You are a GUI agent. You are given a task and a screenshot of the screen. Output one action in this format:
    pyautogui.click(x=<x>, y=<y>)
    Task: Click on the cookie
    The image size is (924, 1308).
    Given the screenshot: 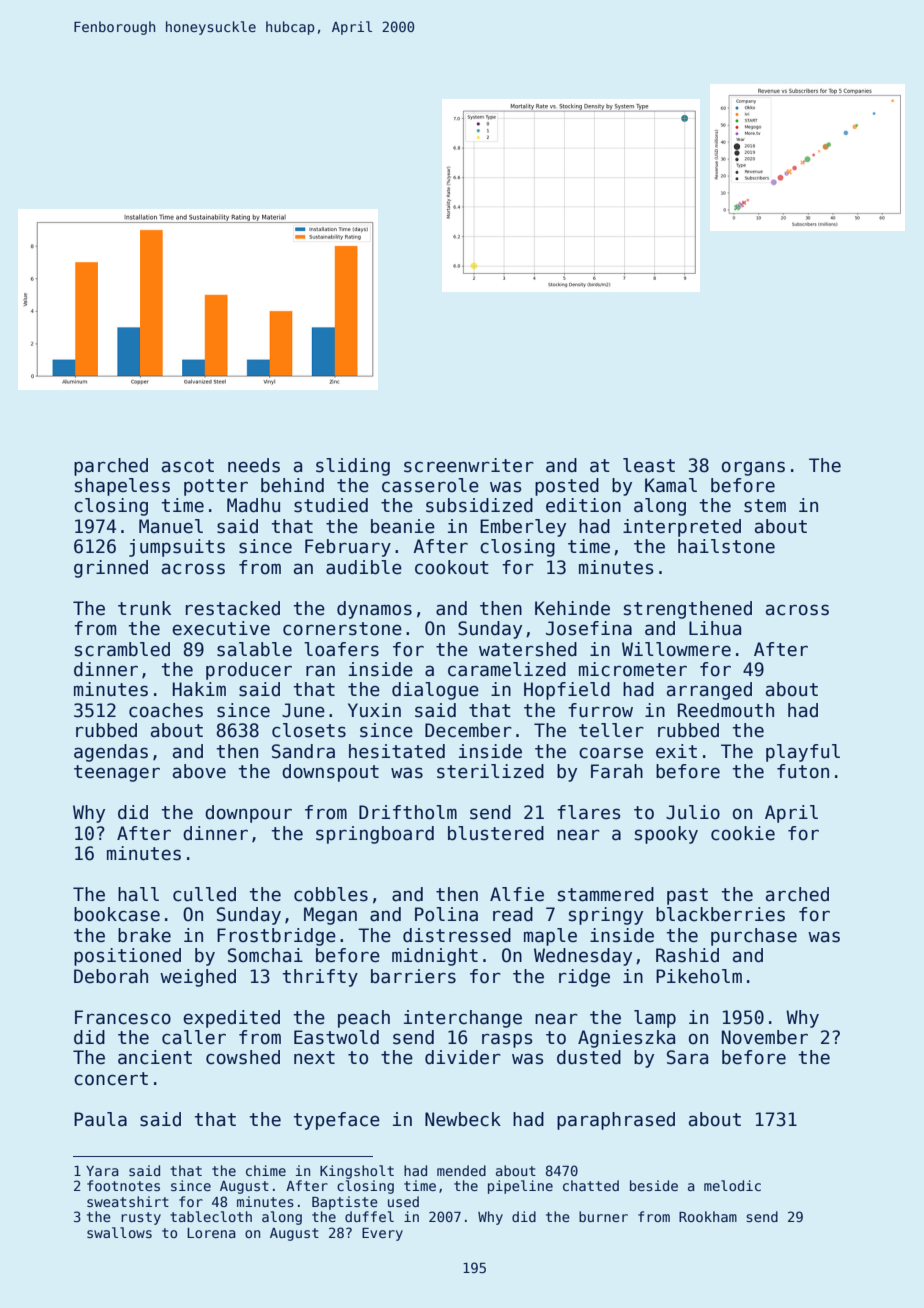 What is the action you would take?
    pyautogui.click(x=743, y=833)
